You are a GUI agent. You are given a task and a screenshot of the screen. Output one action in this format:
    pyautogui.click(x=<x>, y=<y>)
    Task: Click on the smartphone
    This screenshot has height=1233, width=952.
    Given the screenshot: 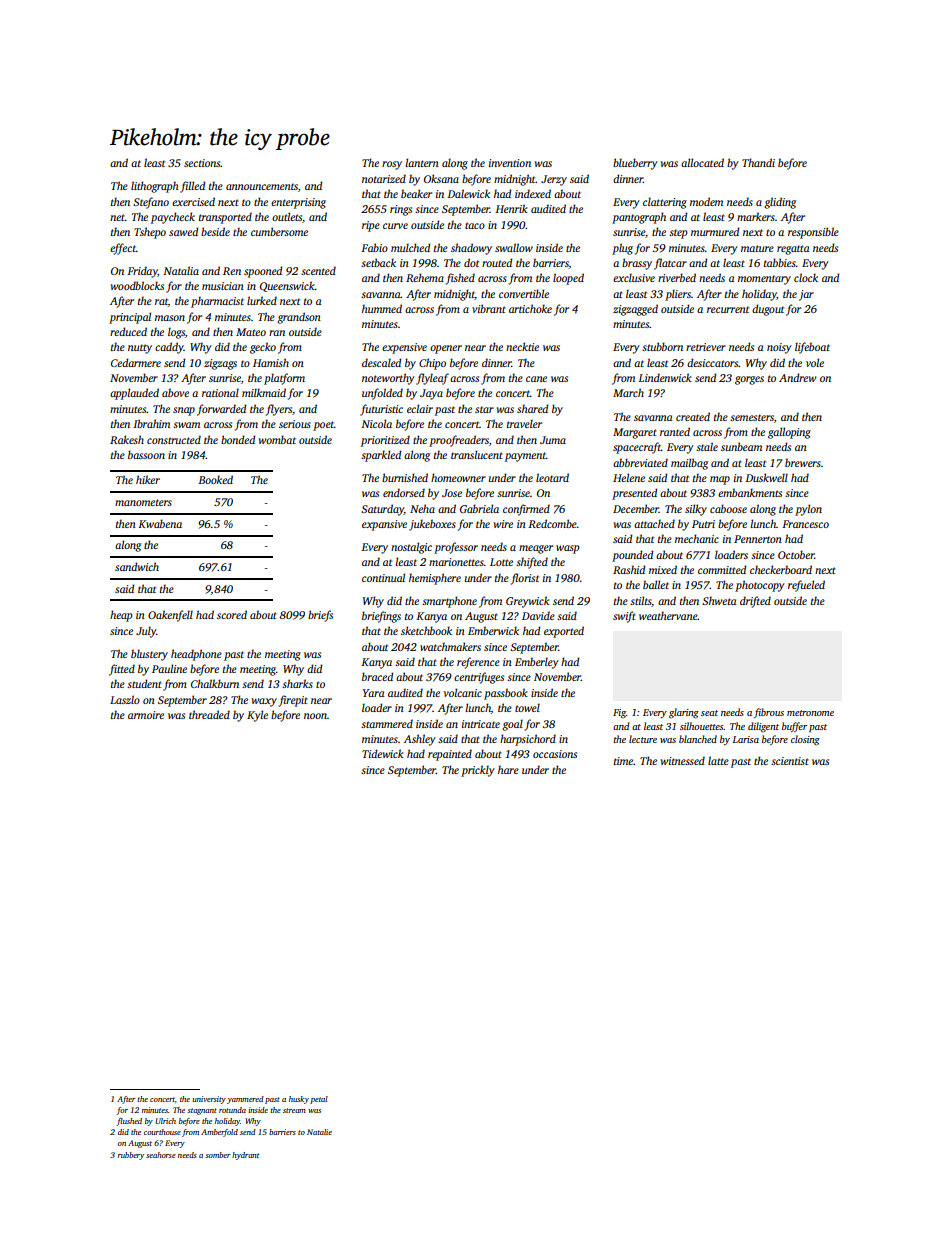 What is the action you would take?
    pyautogui.click(x=449, y=602)
